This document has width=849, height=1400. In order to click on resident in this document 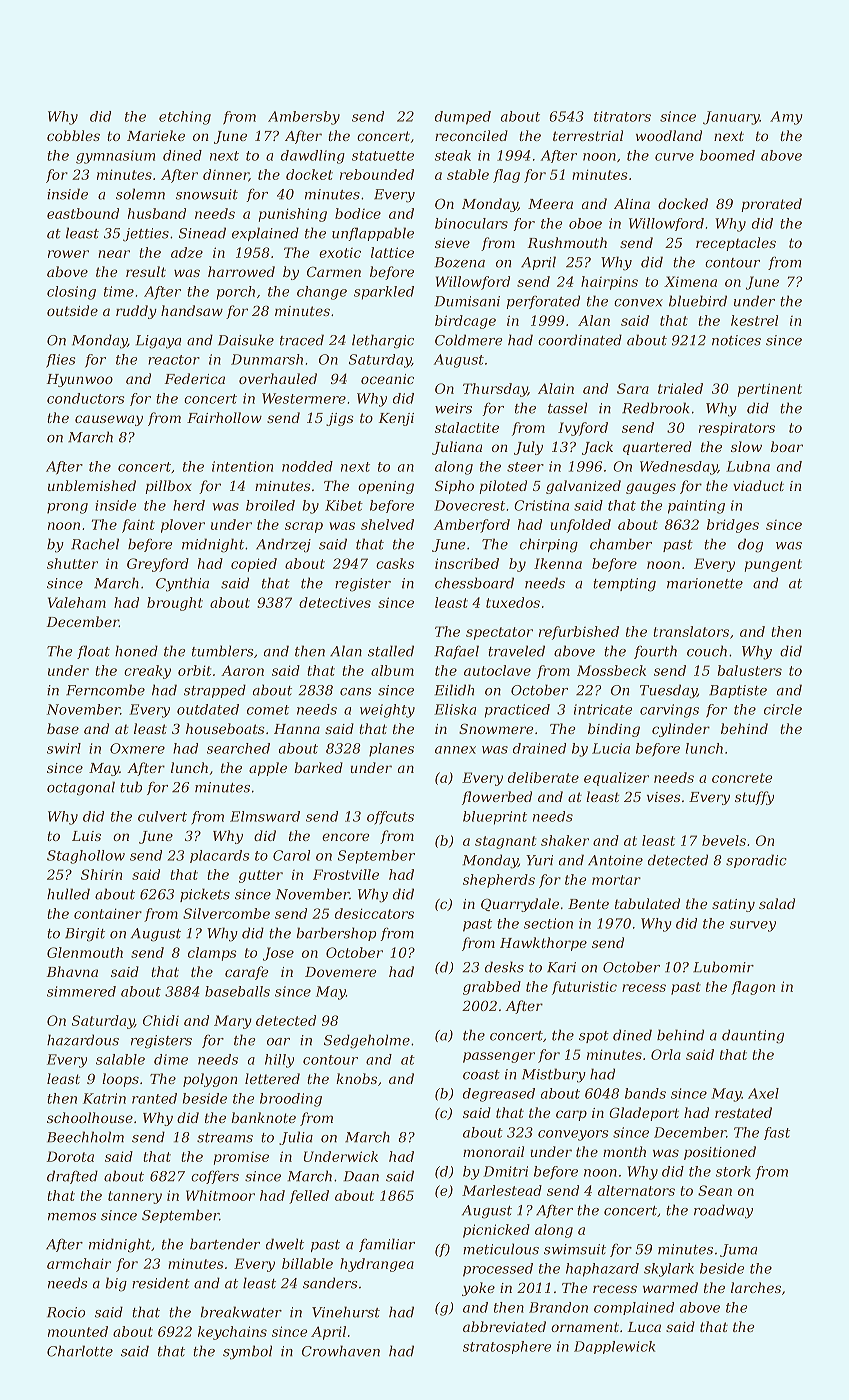, I will do `click(161, 1283)`.
